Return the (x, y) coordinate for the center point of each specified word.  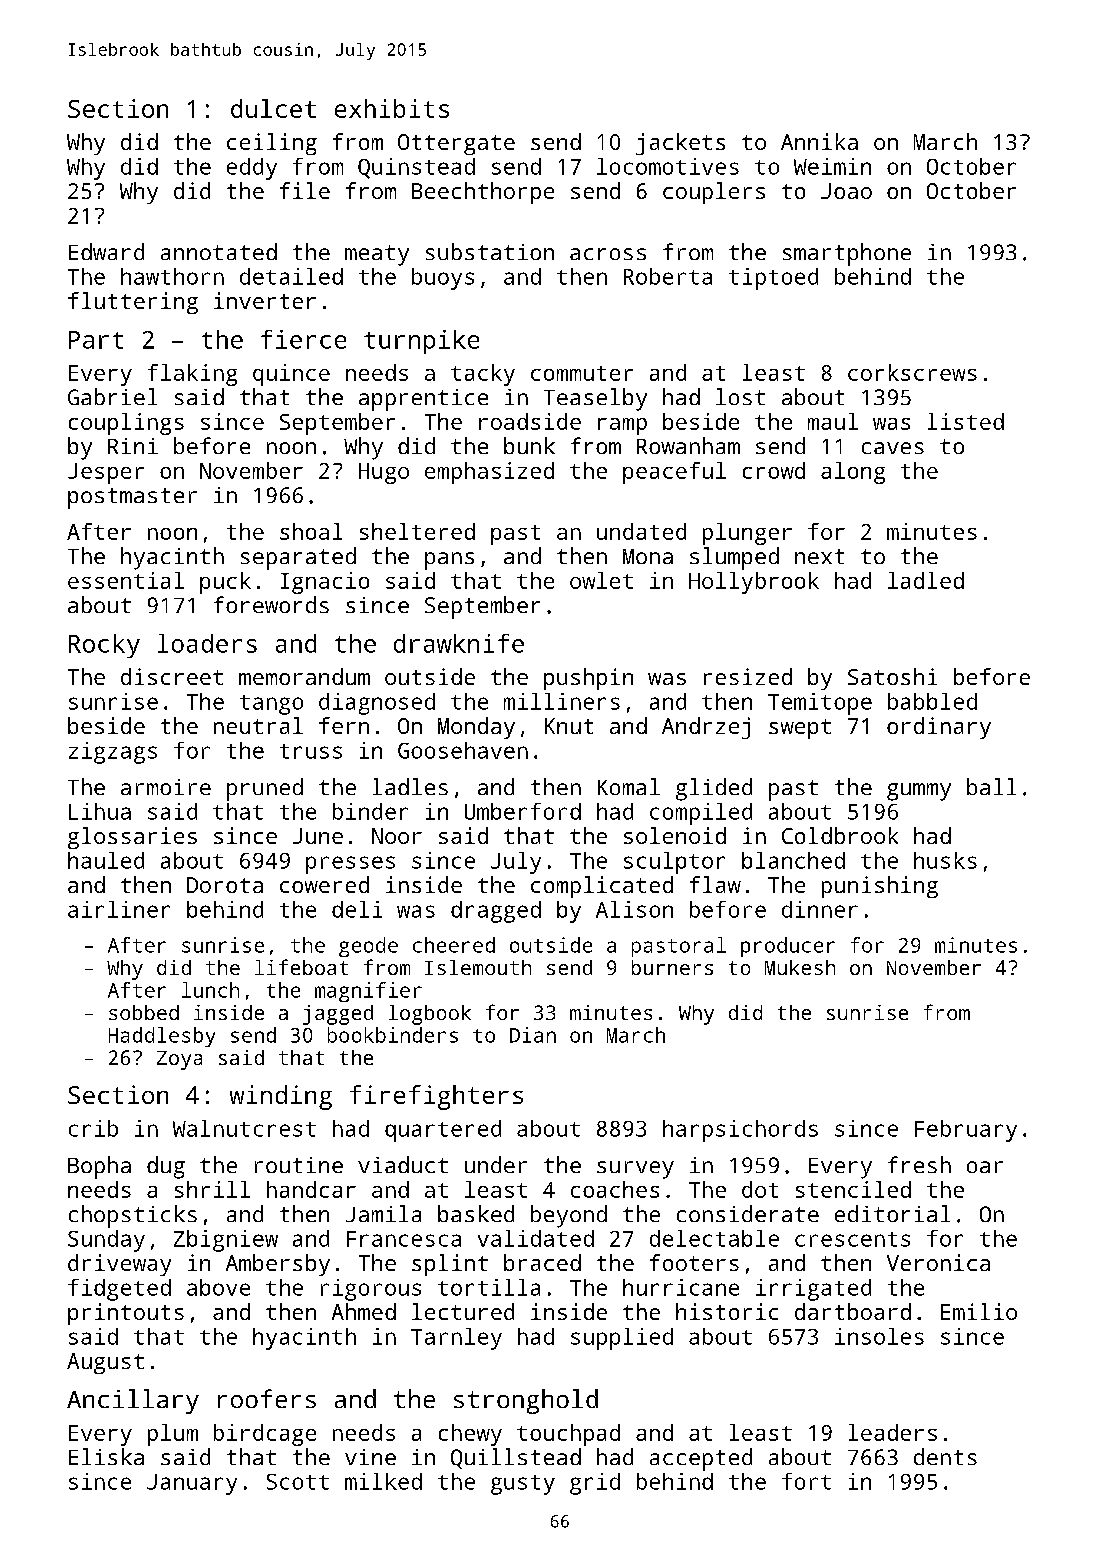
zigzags (113, 753)
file (305, 190)
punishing (880, 887)
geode (368, 947)
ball (991, 786)
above (218, 1287)
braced (542, 1262)
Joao (846, 191)
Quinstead (416, 168)
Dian (533, 1035)
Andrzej (706, 728)
